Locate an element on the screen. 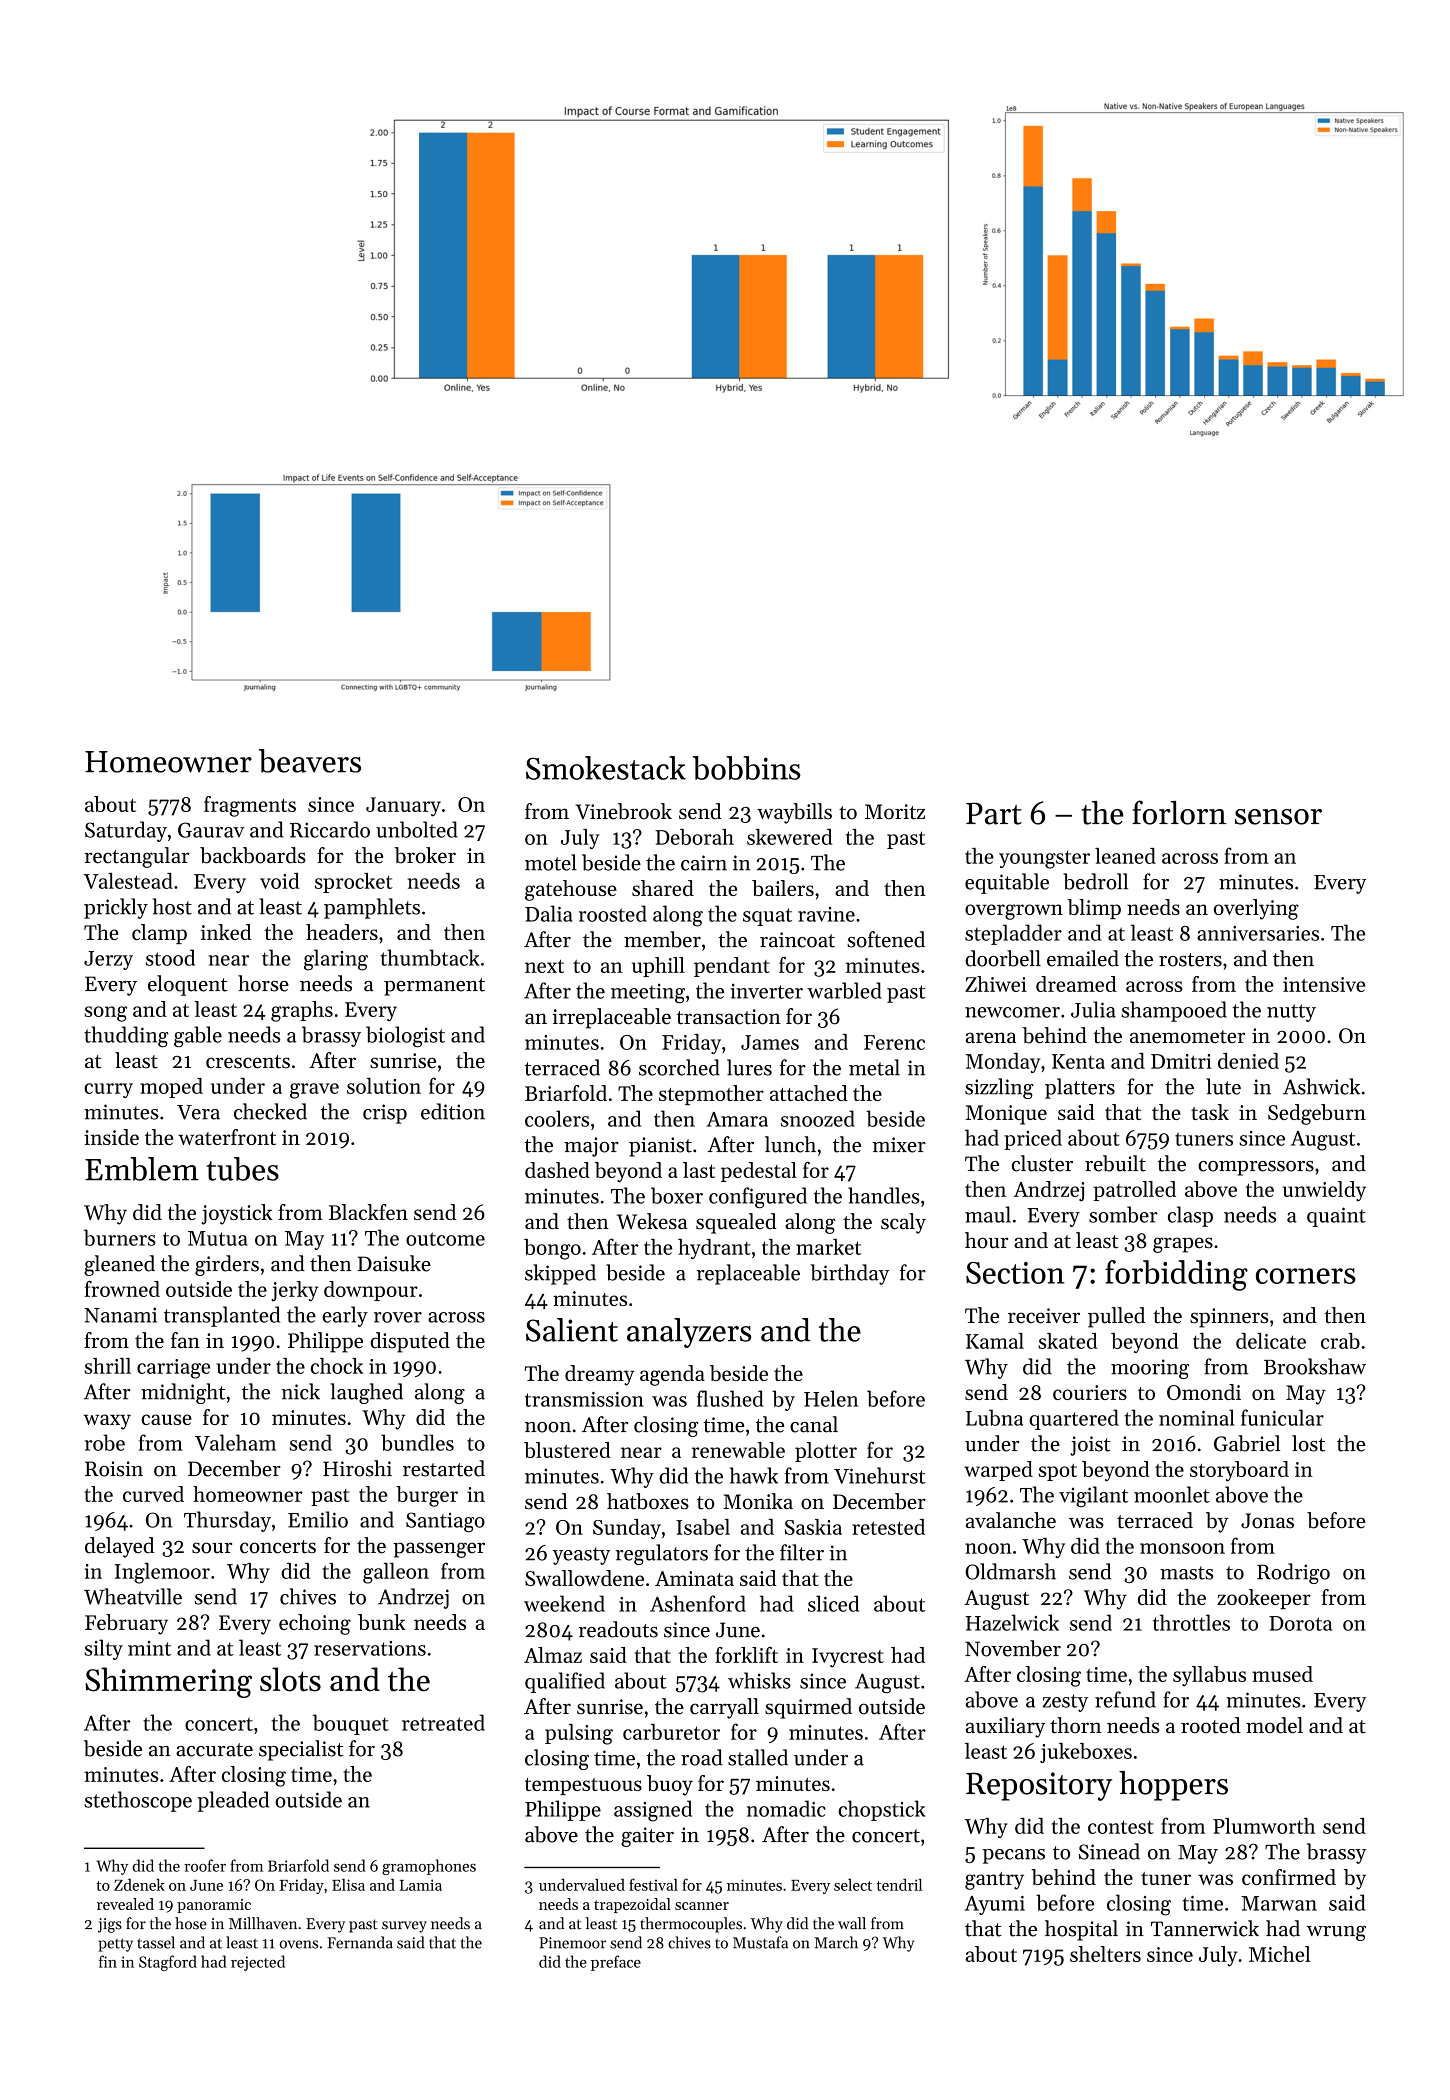  agenda is located at coordinates (672, 1375).
